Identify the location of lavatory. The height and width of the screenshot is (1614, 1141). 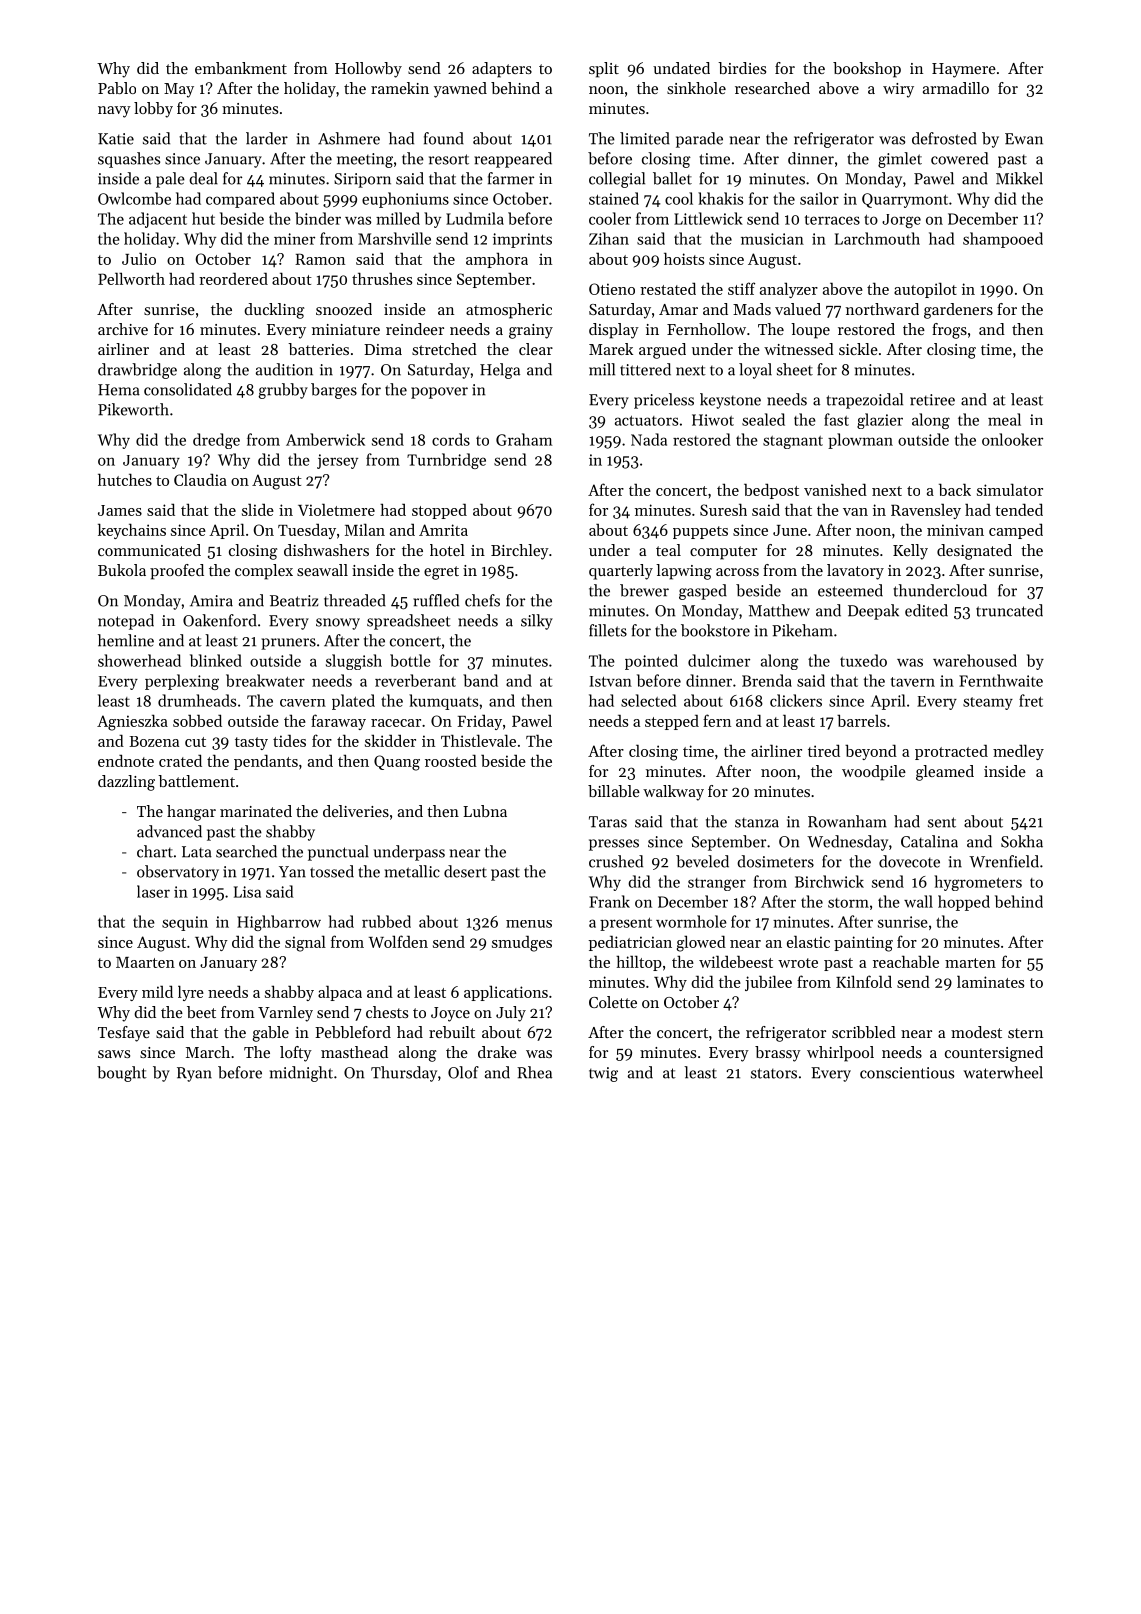
(855, 572).
